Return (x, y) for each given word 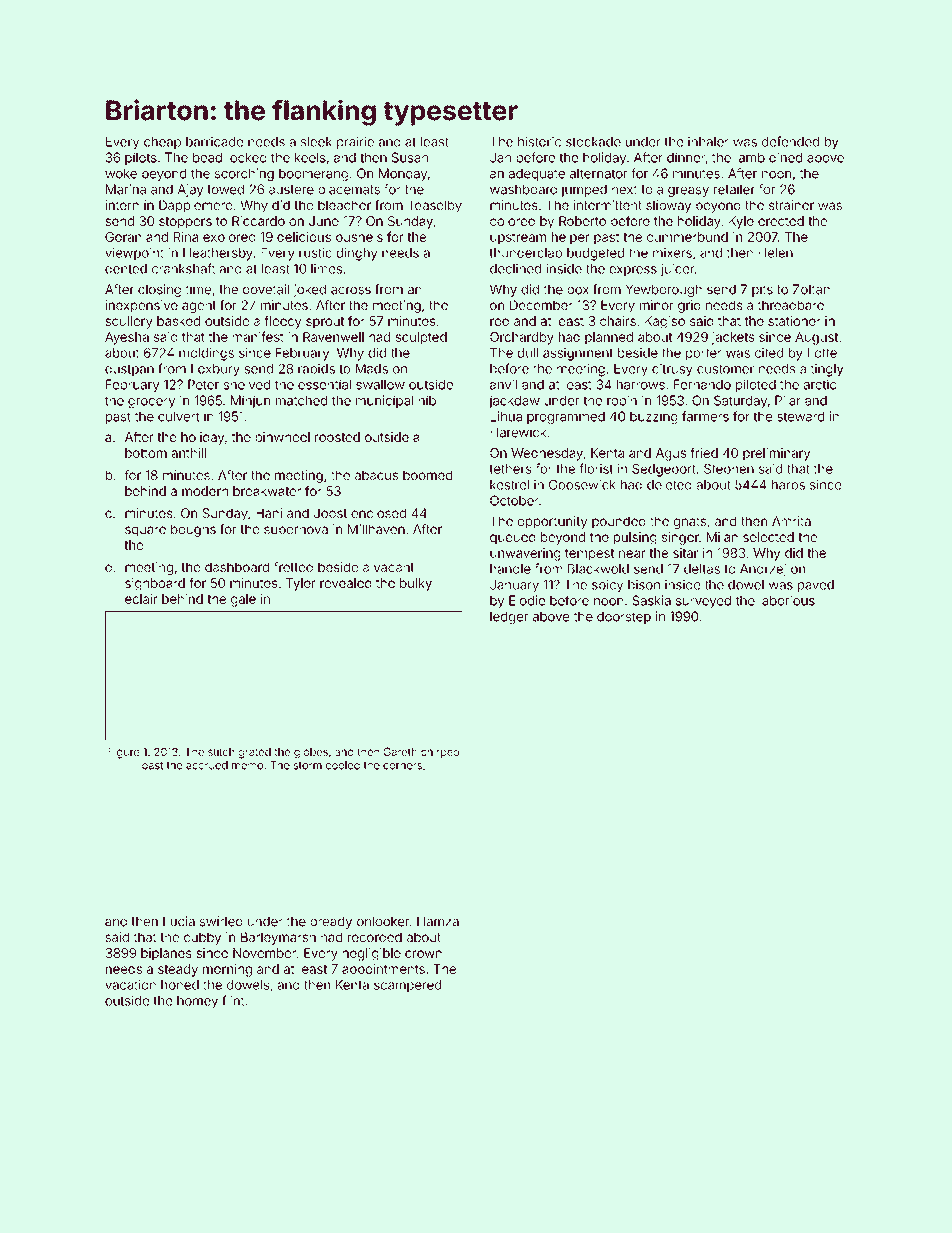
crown (423, 954)
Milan (722, 537)
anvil (503, 384)
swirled (221, 921)
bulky (416, 584)
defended (790, 141)
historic (539, 141)
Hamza (438, 921)
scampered (407, 986)
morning (227, 970)
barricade (214, 142)
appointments (383, 970)
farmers (705, 416)
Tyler (301, 584)
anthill (188, 453)
